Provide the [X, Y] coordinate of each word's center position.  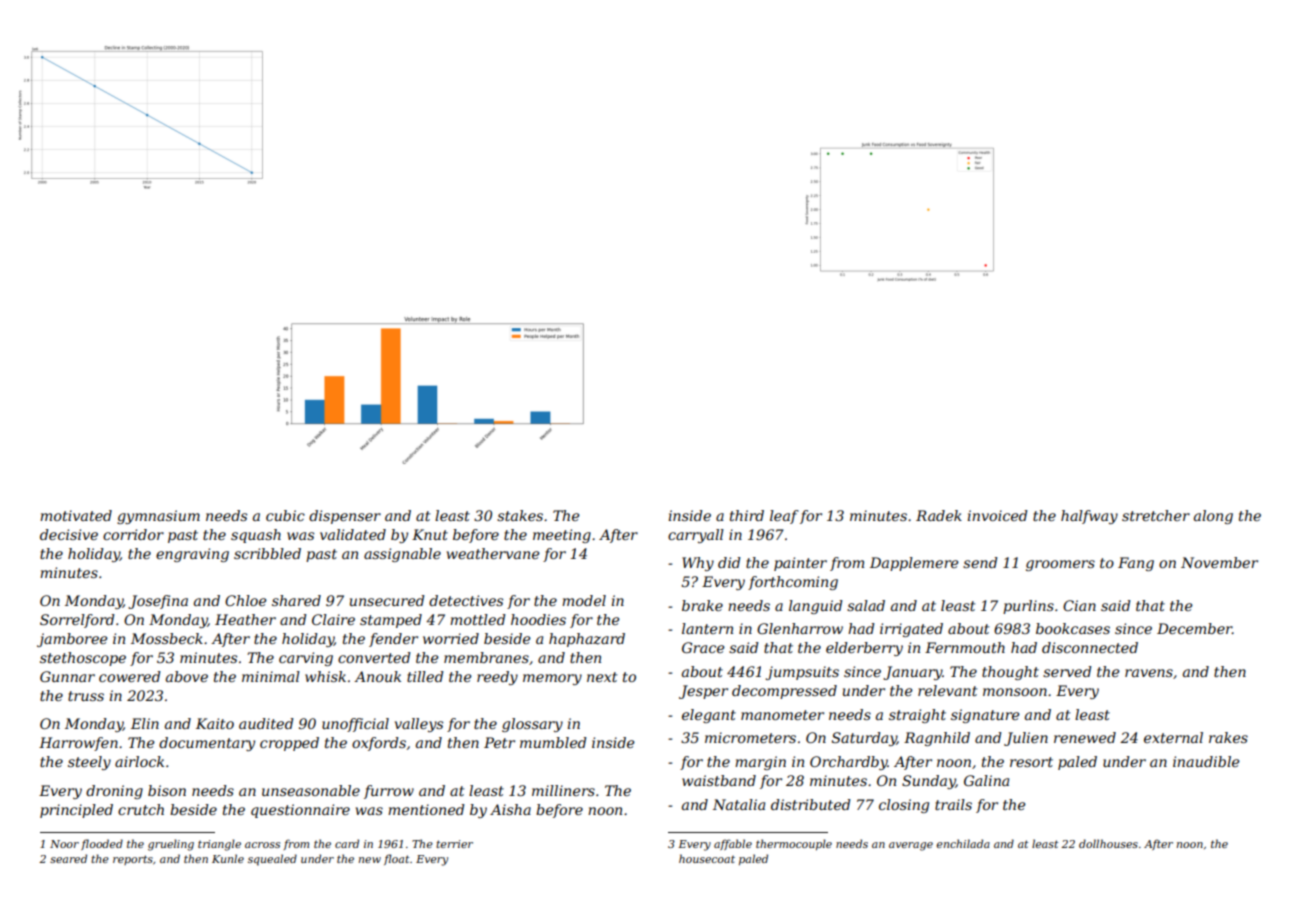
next [602, 677]
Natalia [739, 804]
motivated [76, 515]
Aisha [510, 809]
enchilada [963, 843]
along [1213, 517]
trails [953, 804]
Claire [333, 619]
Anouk [377, 676]
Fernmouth [965, 647]
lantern [707, 628]
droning [114, 792]
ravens [1149, 673]
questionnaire [300, 811]
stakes [520, 515]
